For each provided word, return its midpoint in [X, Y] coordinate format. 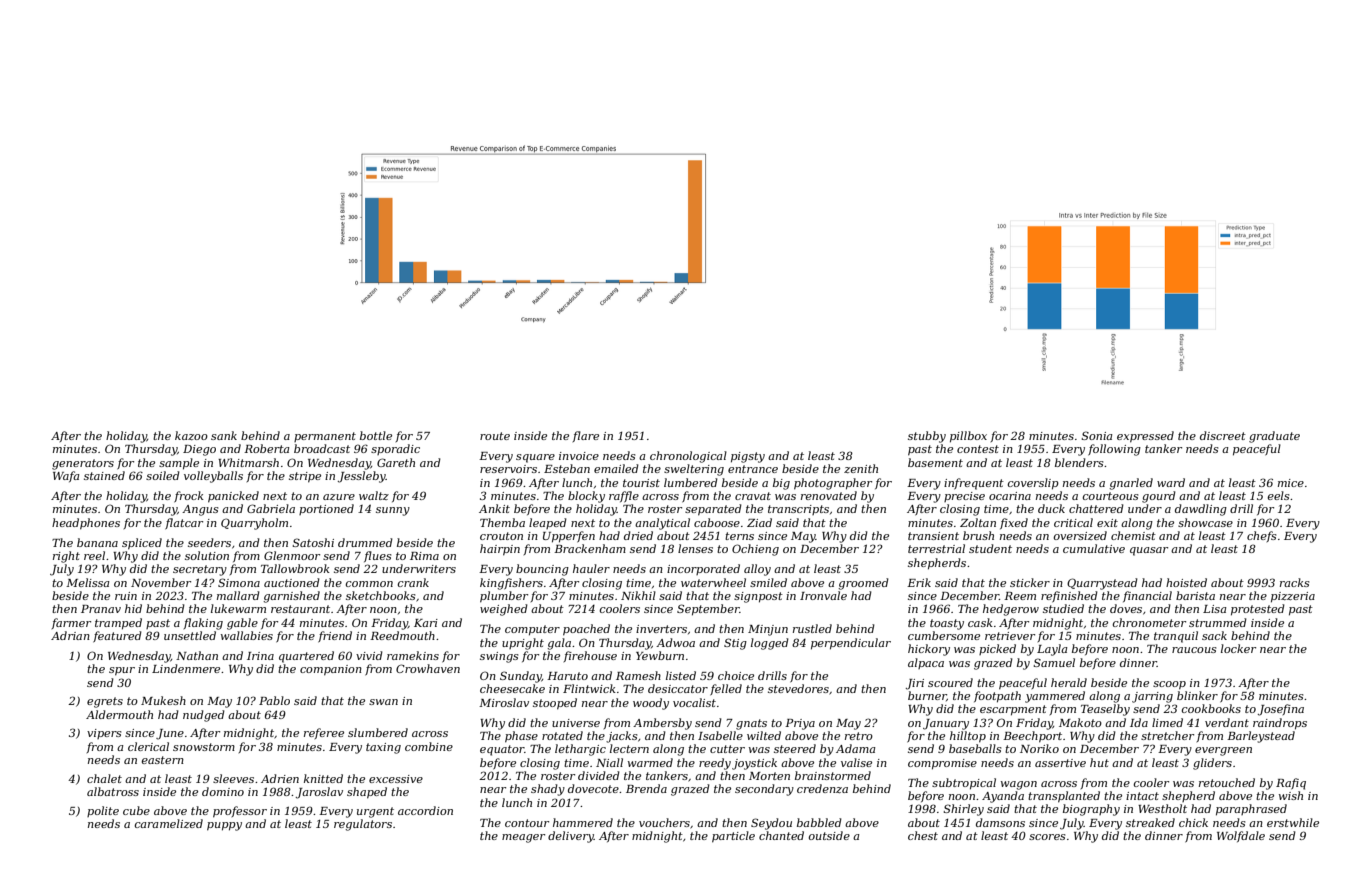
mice [1291, 483]
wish [1291, 795]
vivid [369, 655]
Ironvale [823, 595]
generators [83, 464]
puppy [224, 826]
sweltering [694, 470]
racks [1294, 582]
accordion [425, 810]
